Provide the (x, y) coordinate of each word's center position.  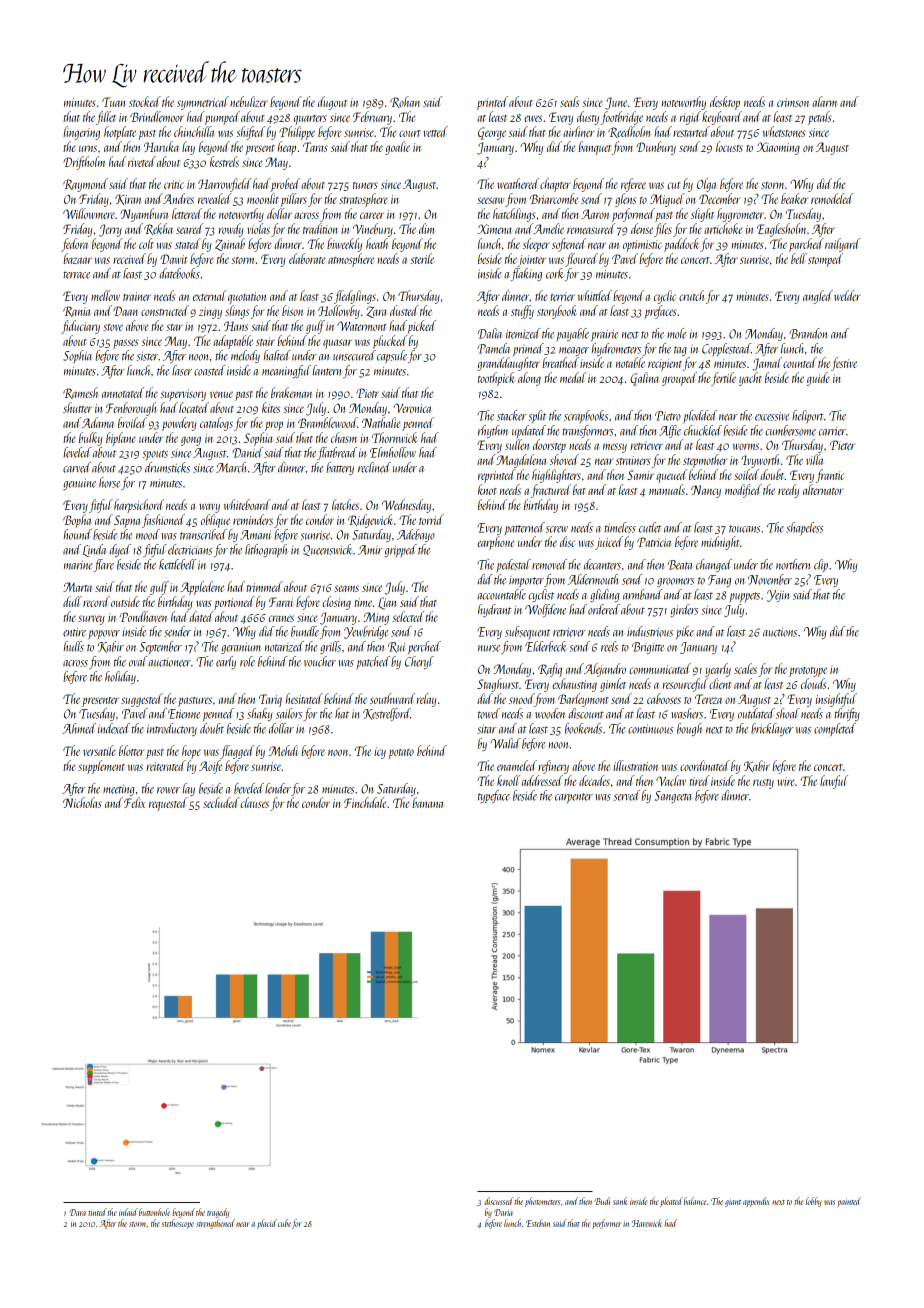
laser (182, 370)
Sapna (127, 521)
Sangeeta (673, 797)
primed (528, 349)
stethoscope (178, 1224)
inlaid (128, 1212)
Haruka (161, 146)
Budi (602, 1201)
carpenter (574, 798)
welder (847, 295)
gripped (401, 550)
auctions (780, 632)
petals (819, 118)
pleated (671, 1202)
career (372, 215)
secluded (221, 802)
